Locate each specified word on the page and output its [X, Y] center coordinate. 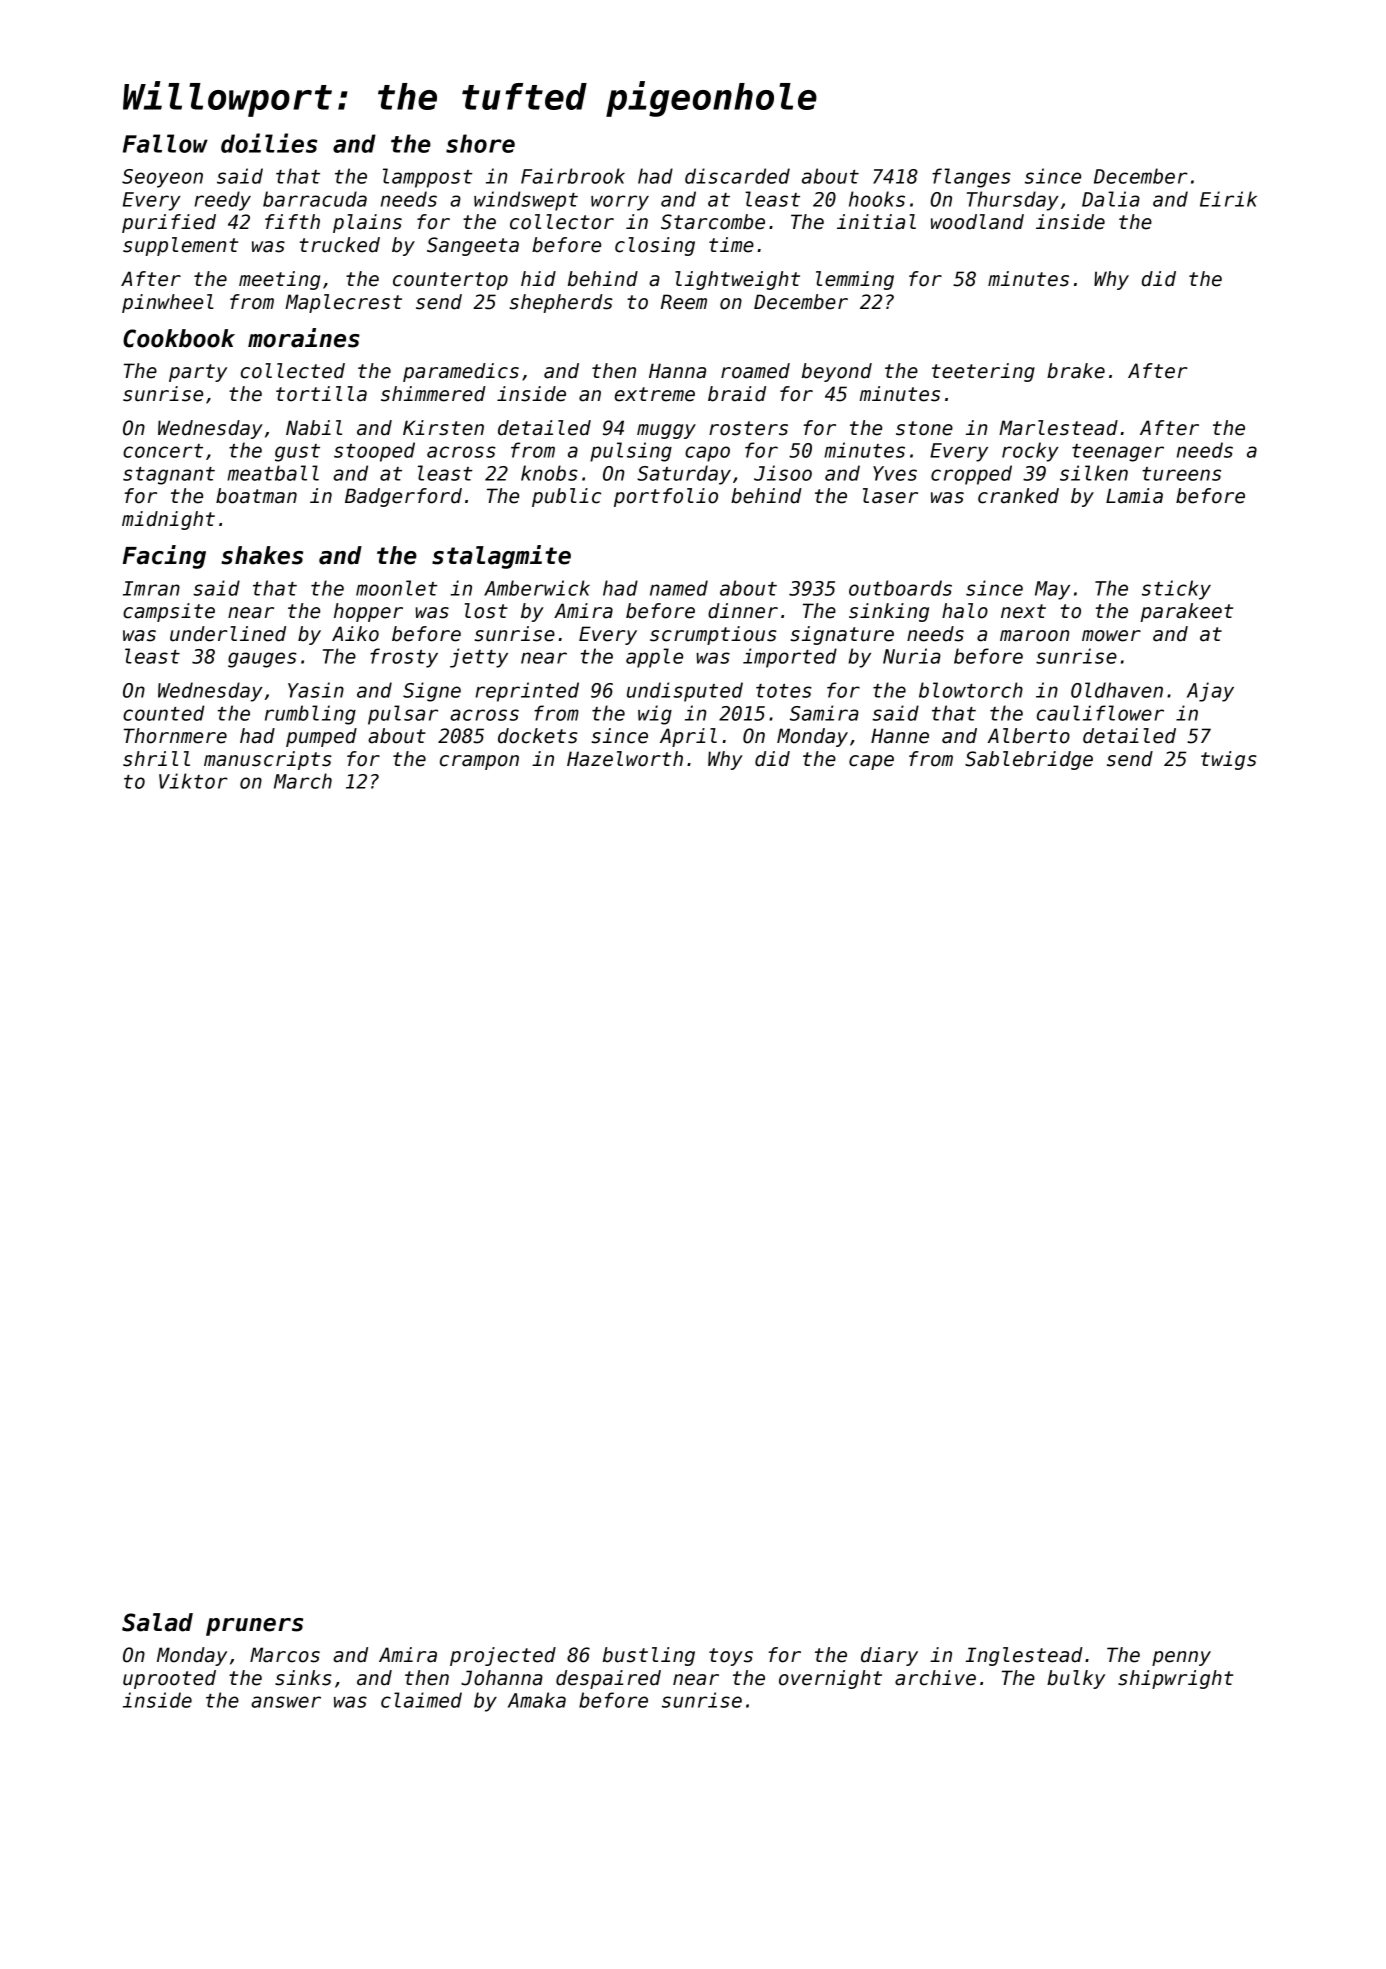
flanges [971, 178]
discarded [737, 176]
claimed [421, 1700]
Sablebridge [1029, 760]
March [303, 781]
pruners [254, 1627]
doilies [269, 143]
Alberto [1028, 736]
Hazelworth [625, 759]
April [688, 737]
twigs [1229, 760]
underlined [228, 634]
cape [871, 762]
